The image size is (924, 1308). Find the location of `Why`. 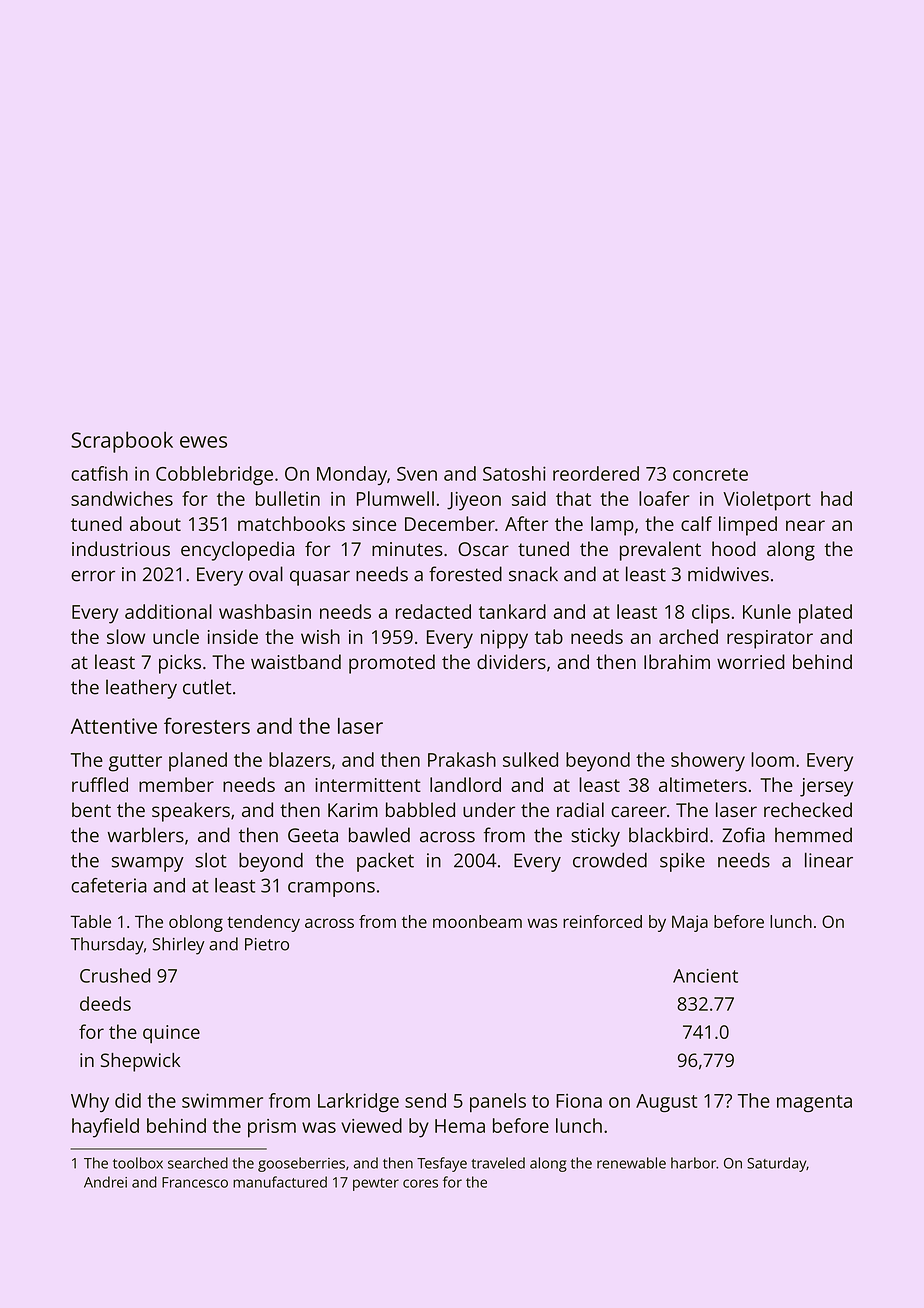

Why is located at coordinates (90, 1102).
